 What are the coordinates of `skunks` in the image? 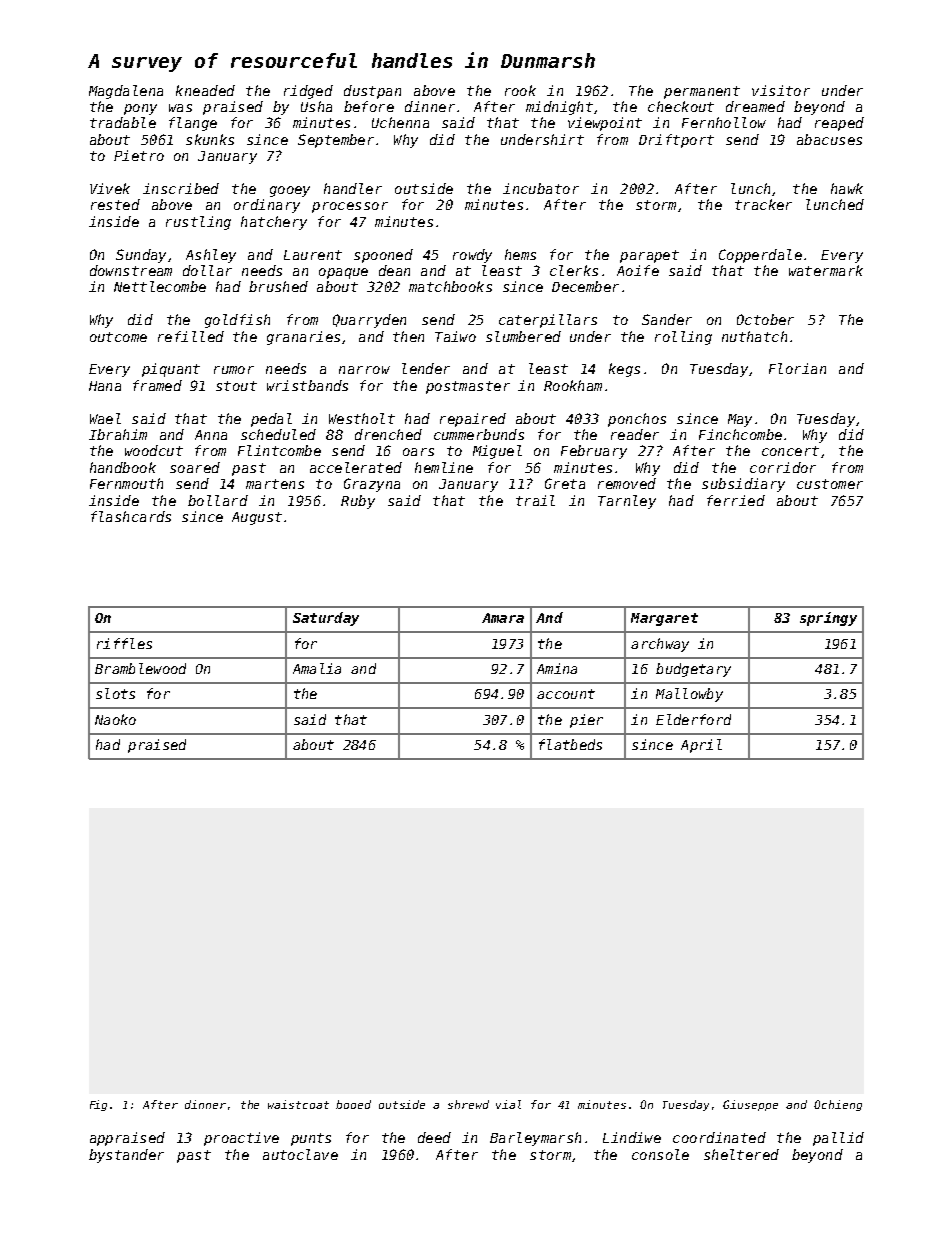 It's located at (210, 139).
